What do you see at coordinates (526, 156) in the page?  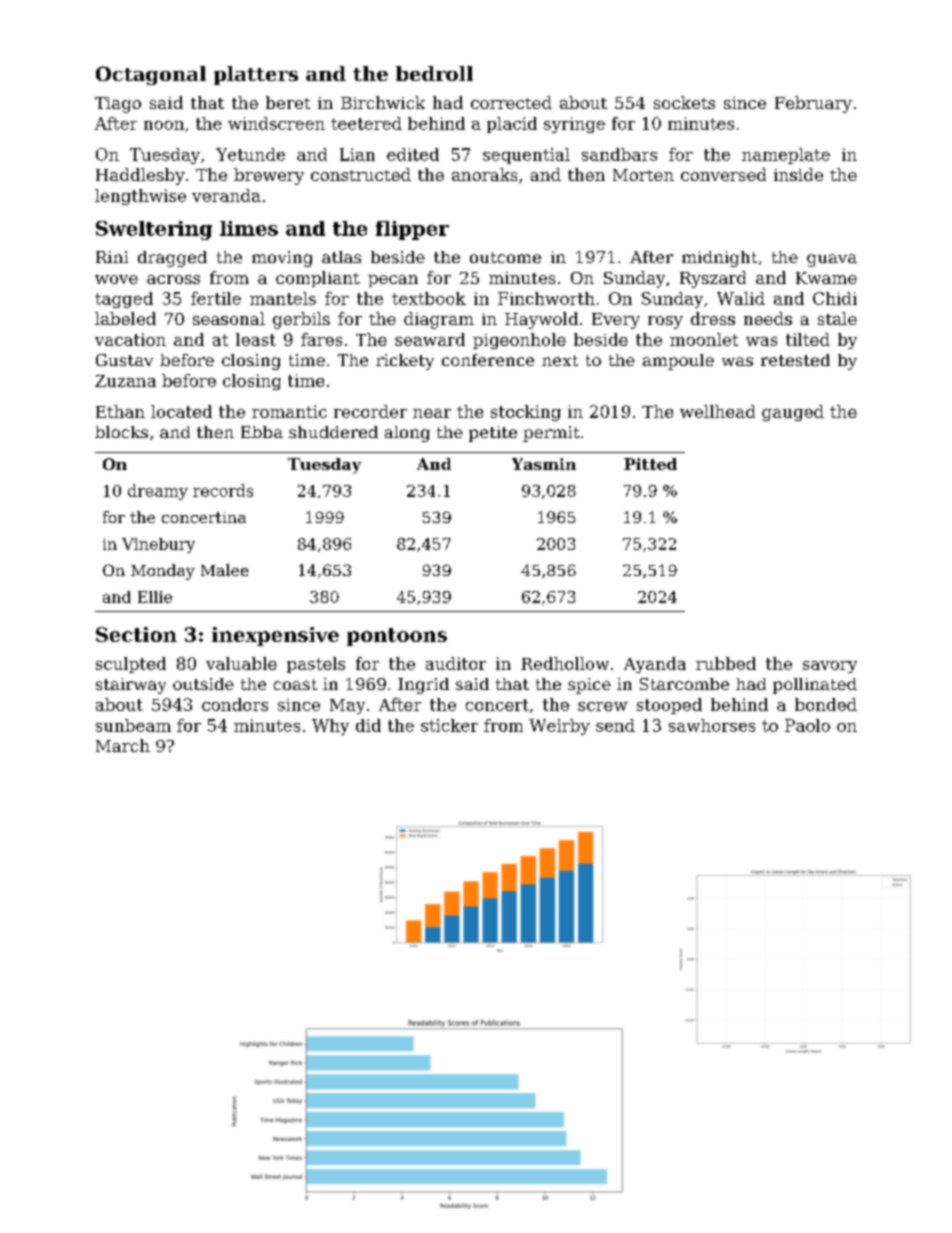 I see `sequential` at bounding box center [526, 156].
